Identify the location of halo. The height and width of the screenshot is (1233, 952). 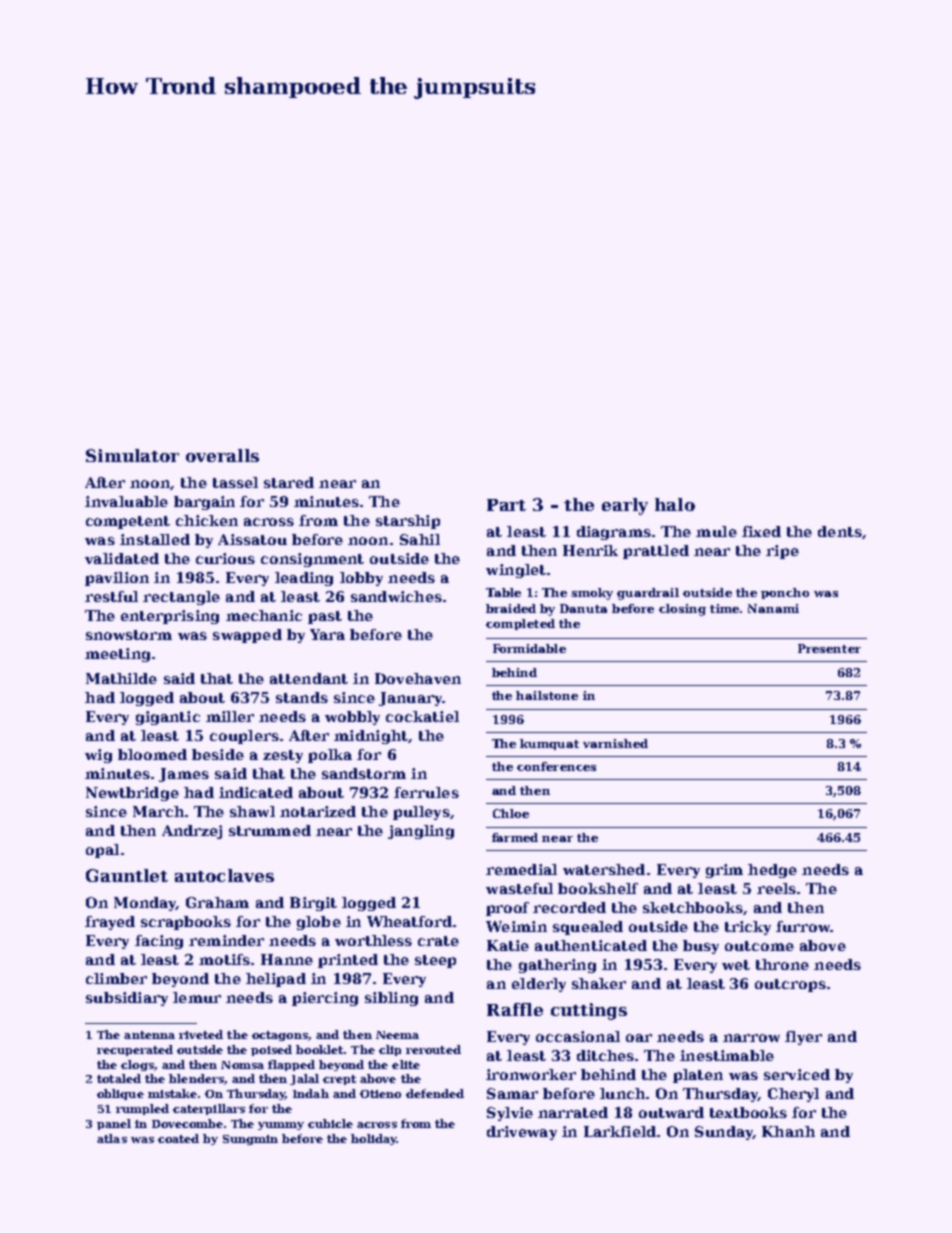
(675, 504).
